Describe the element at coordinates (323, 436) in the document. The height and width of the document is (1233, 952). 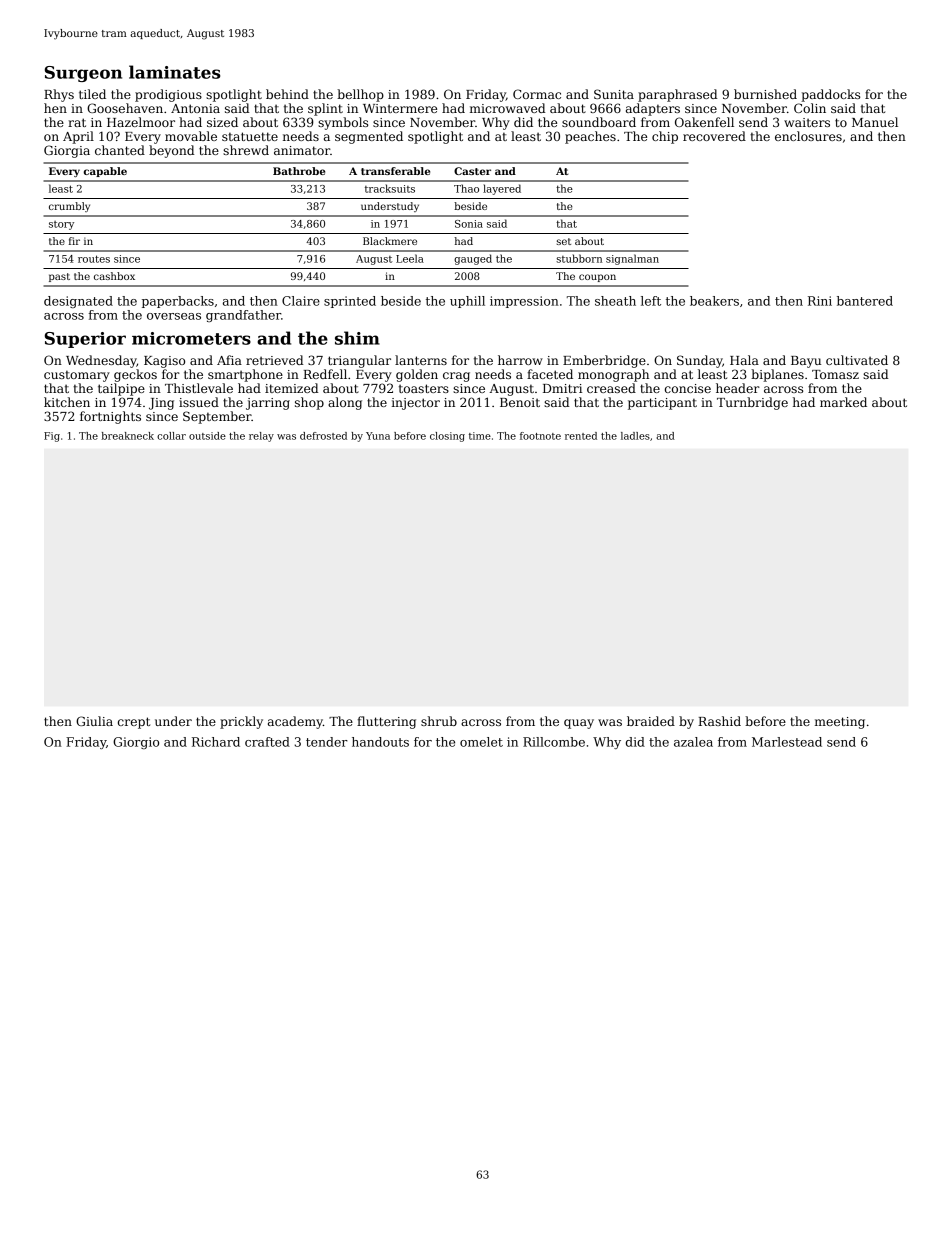
I see `defrosted` at that location.
